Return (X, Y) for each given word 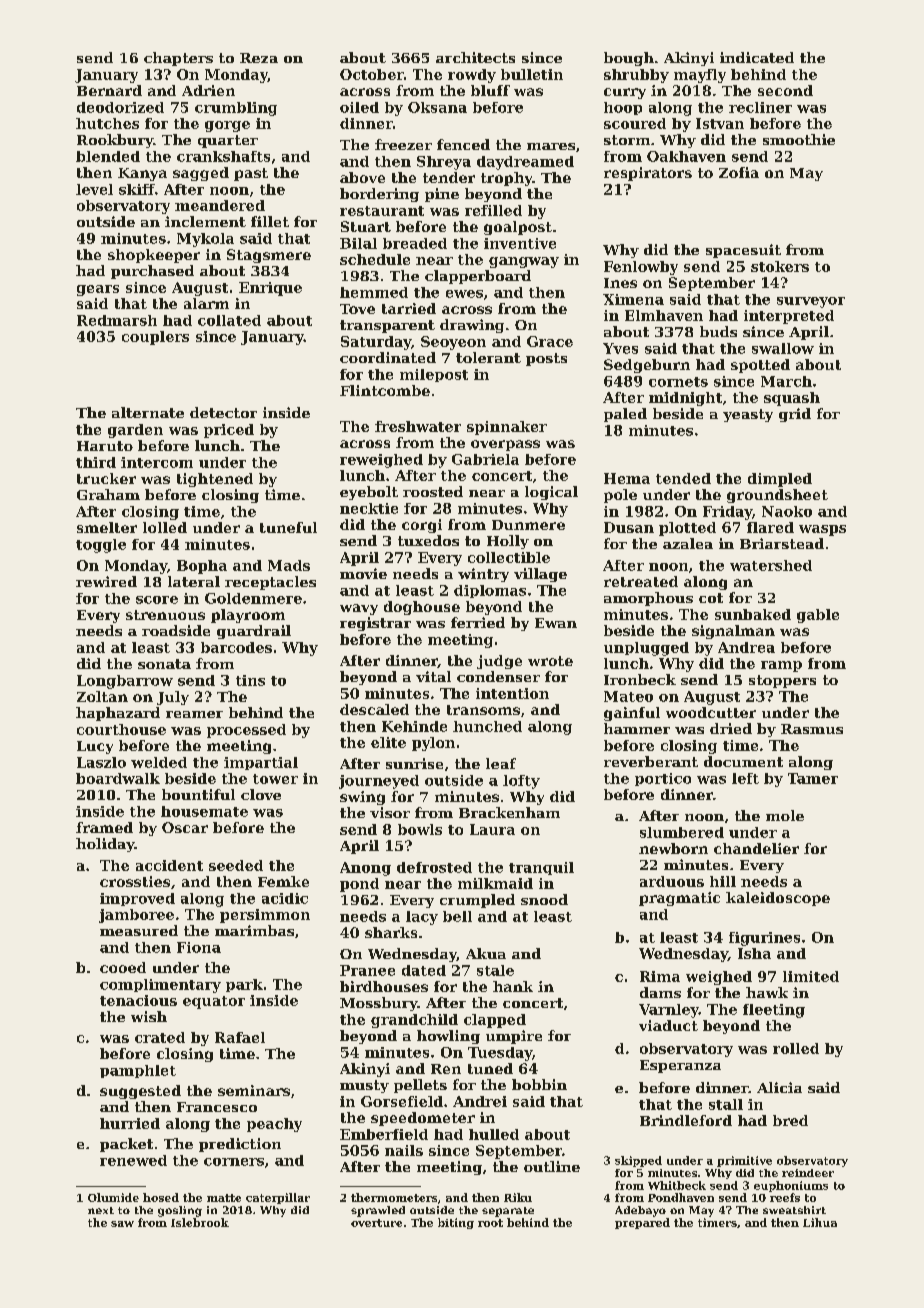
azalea (688, 543)
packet (126, 1145)
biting (456, 1223)
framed (104, 827)
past (251, 174)
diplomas (490, 591)
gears (98, 290)
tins (250, 680)
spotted (760, 366)
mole (785, 815)
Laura (492, 829)
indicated (757, 57)
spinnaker (507, 428)
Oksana (437, 107)
